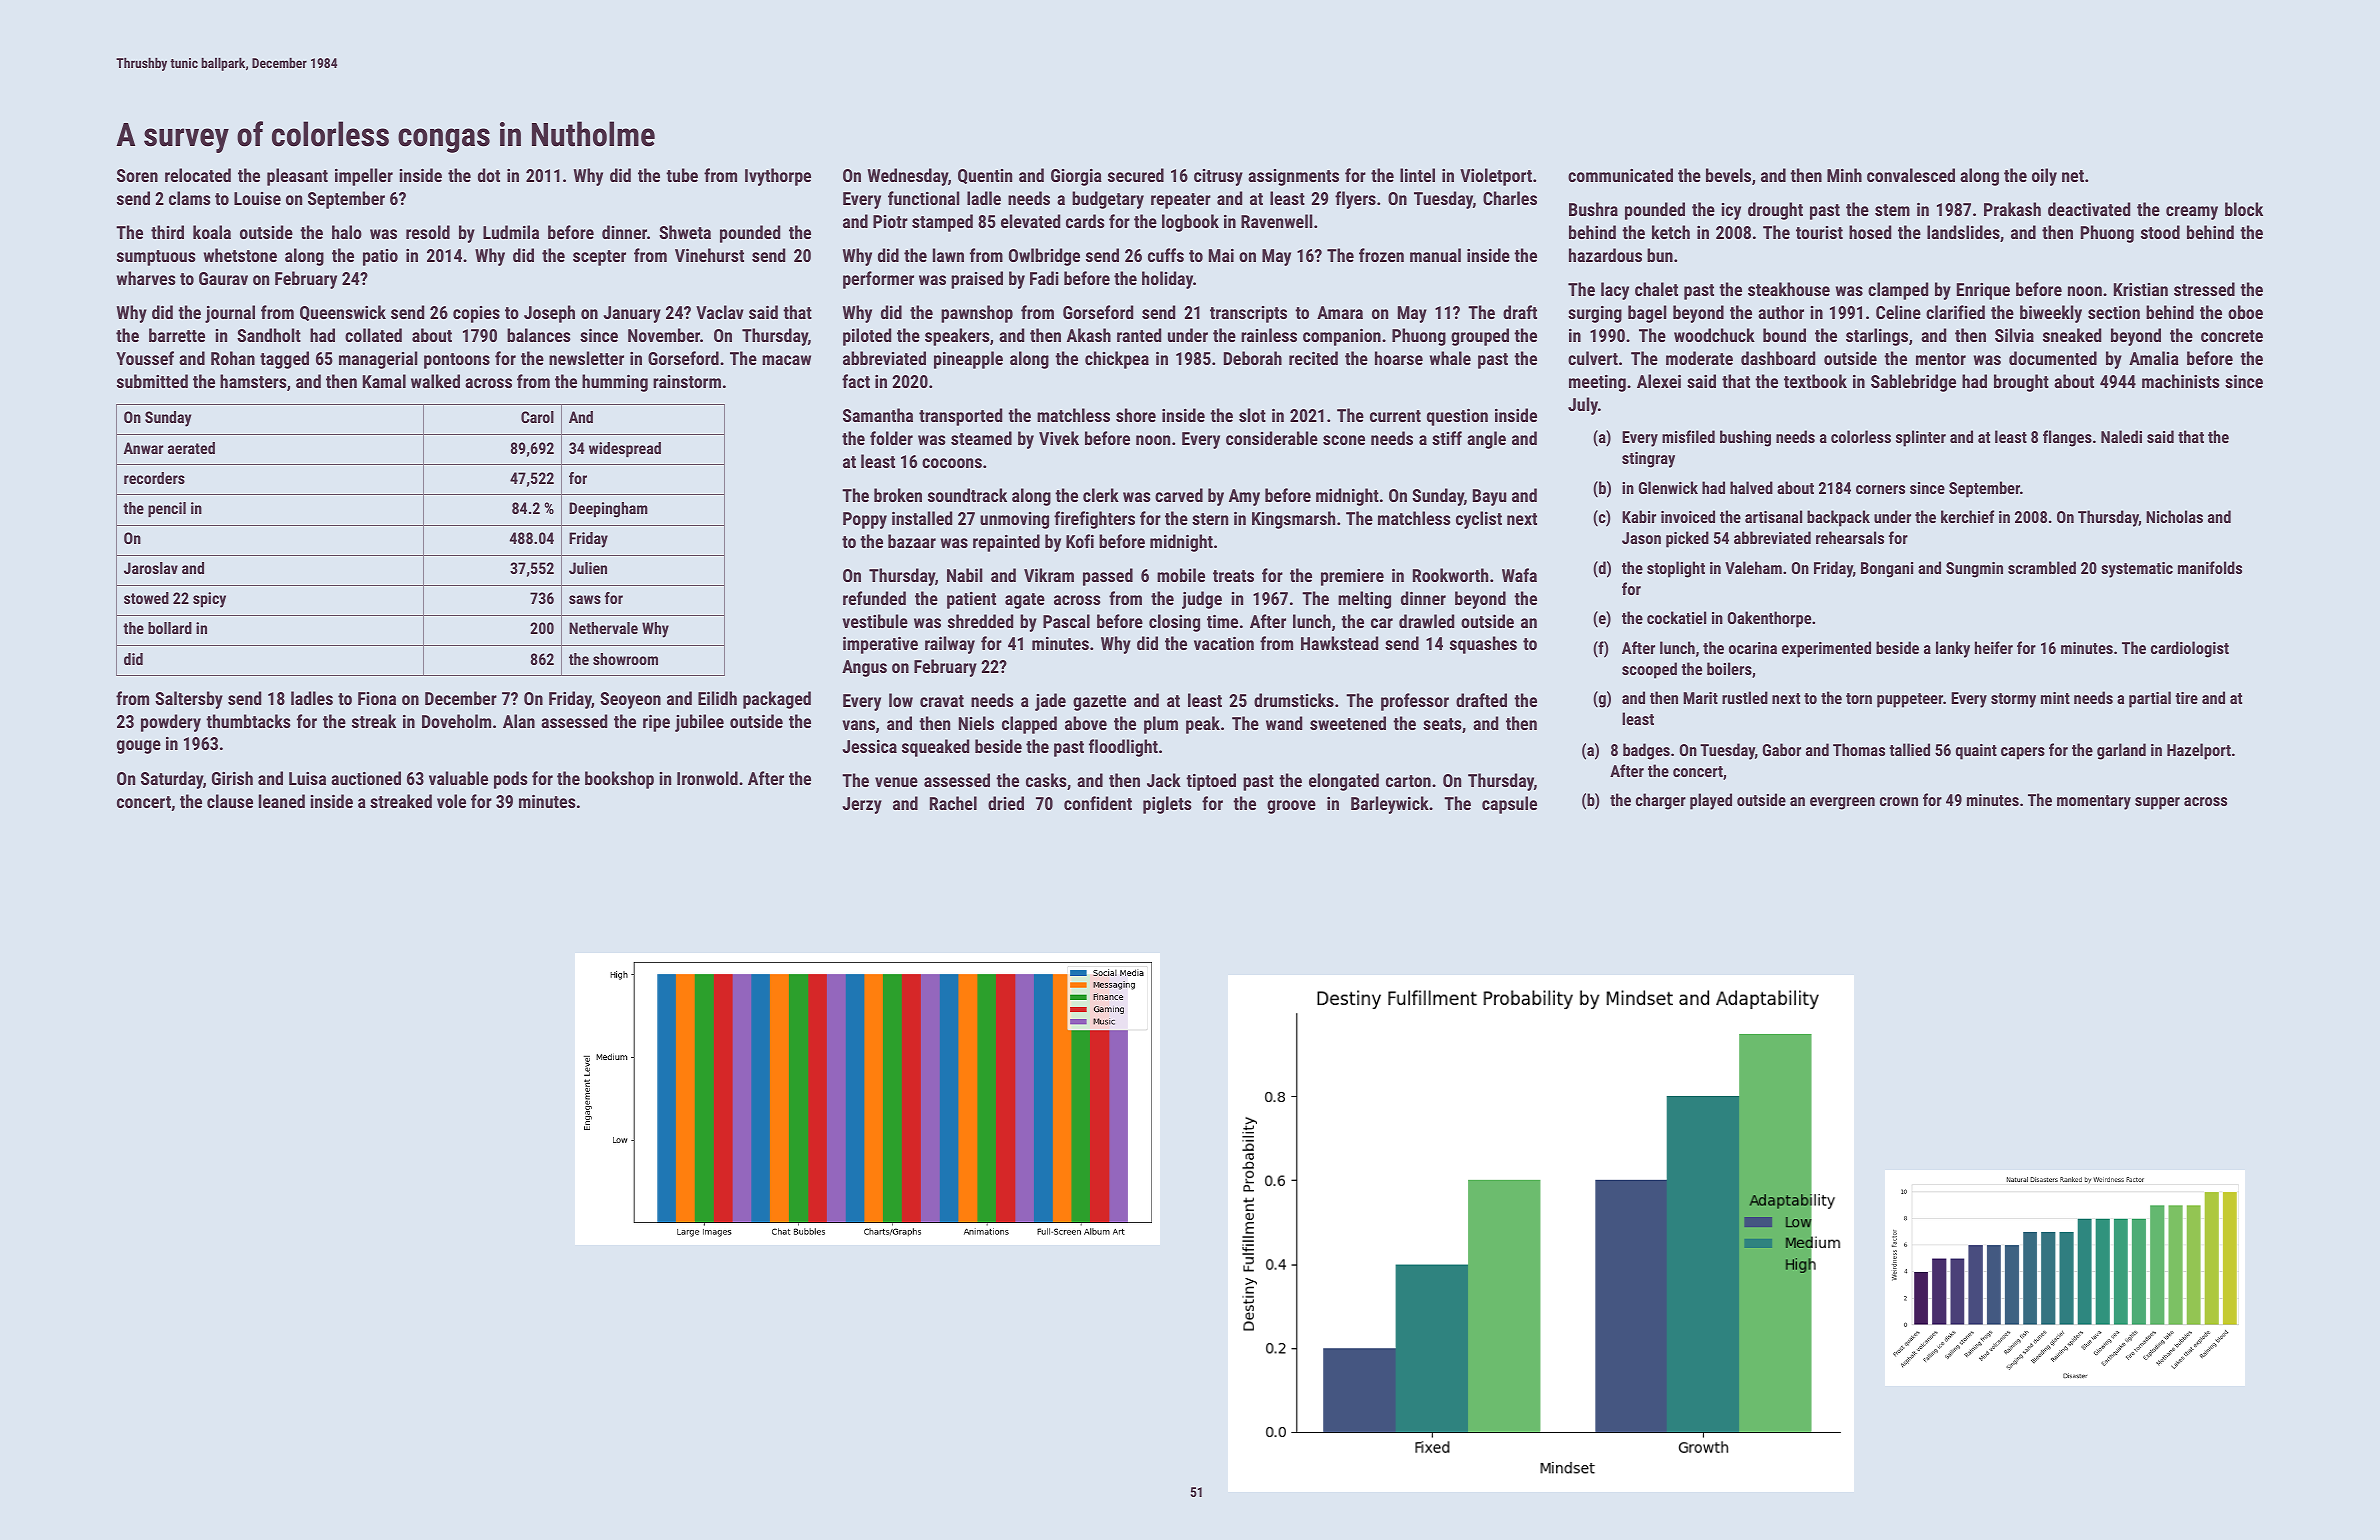 This image has height=1540, width=2380. Describe the element at coordinates (1676, 617) in the image. I see `cockatiel` at that location.
